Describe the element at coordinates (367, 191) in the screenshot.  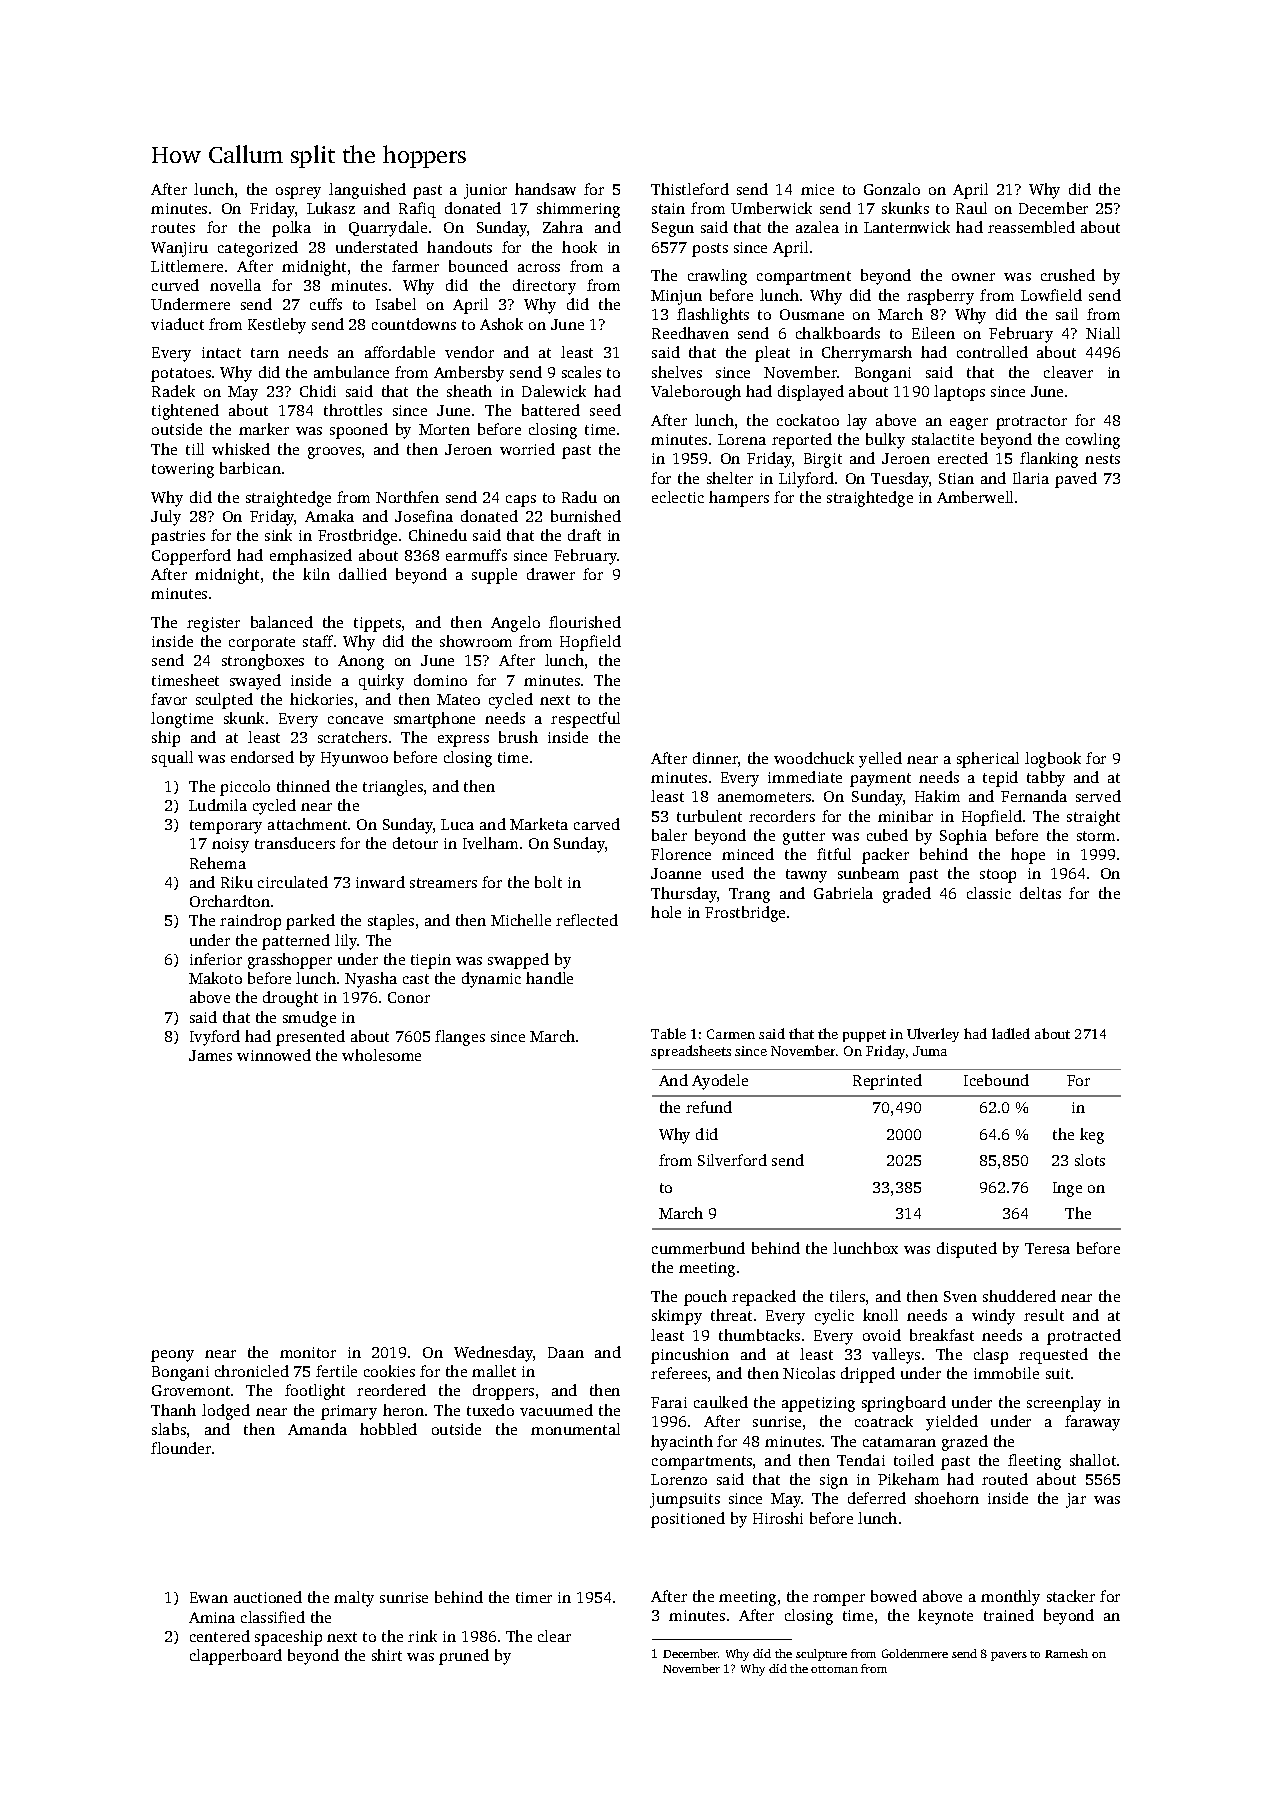
I see `languished` at that location.
